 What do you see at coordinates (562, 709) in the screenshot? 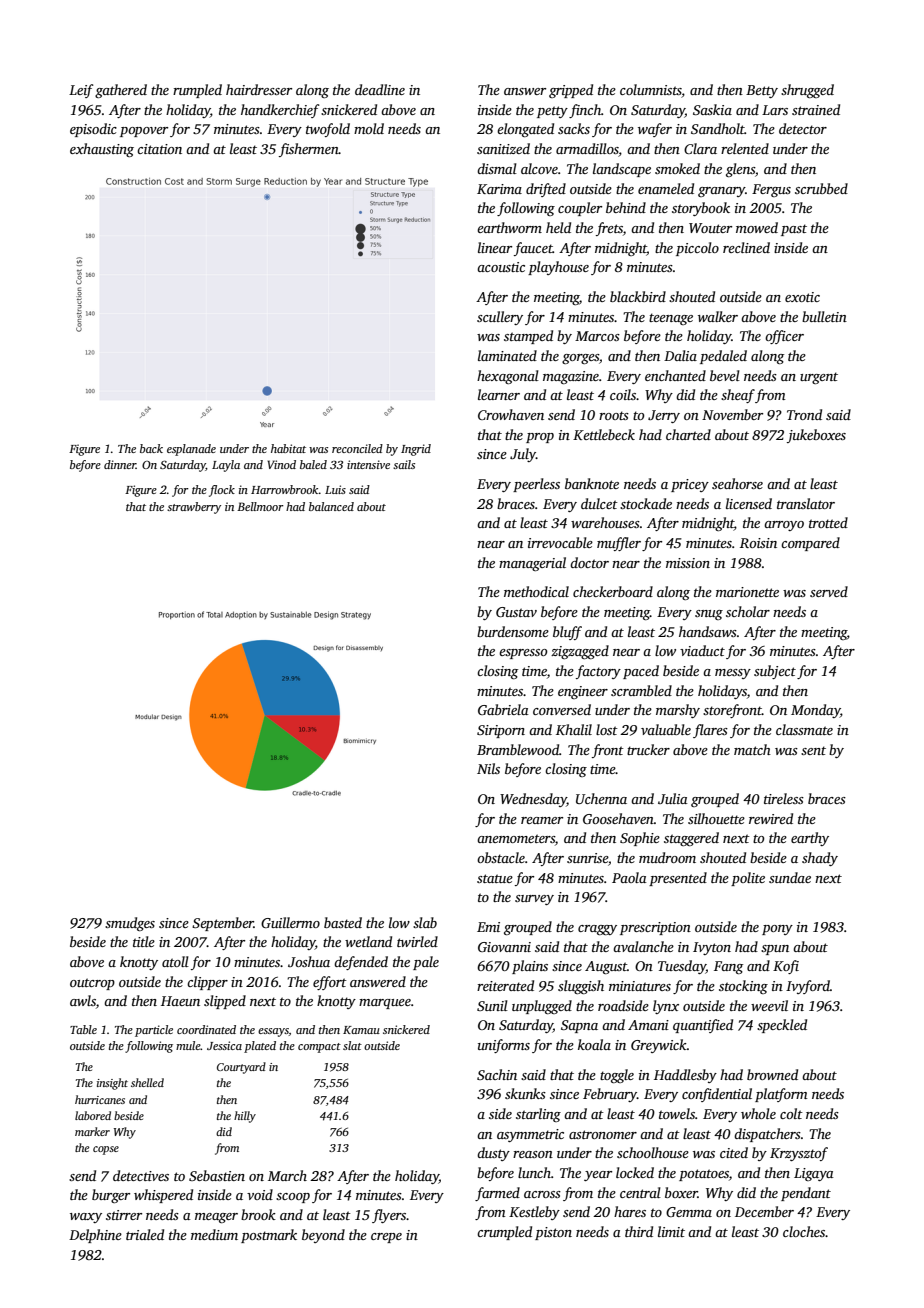
I see `conversed` at bounding box center [562, 709].
